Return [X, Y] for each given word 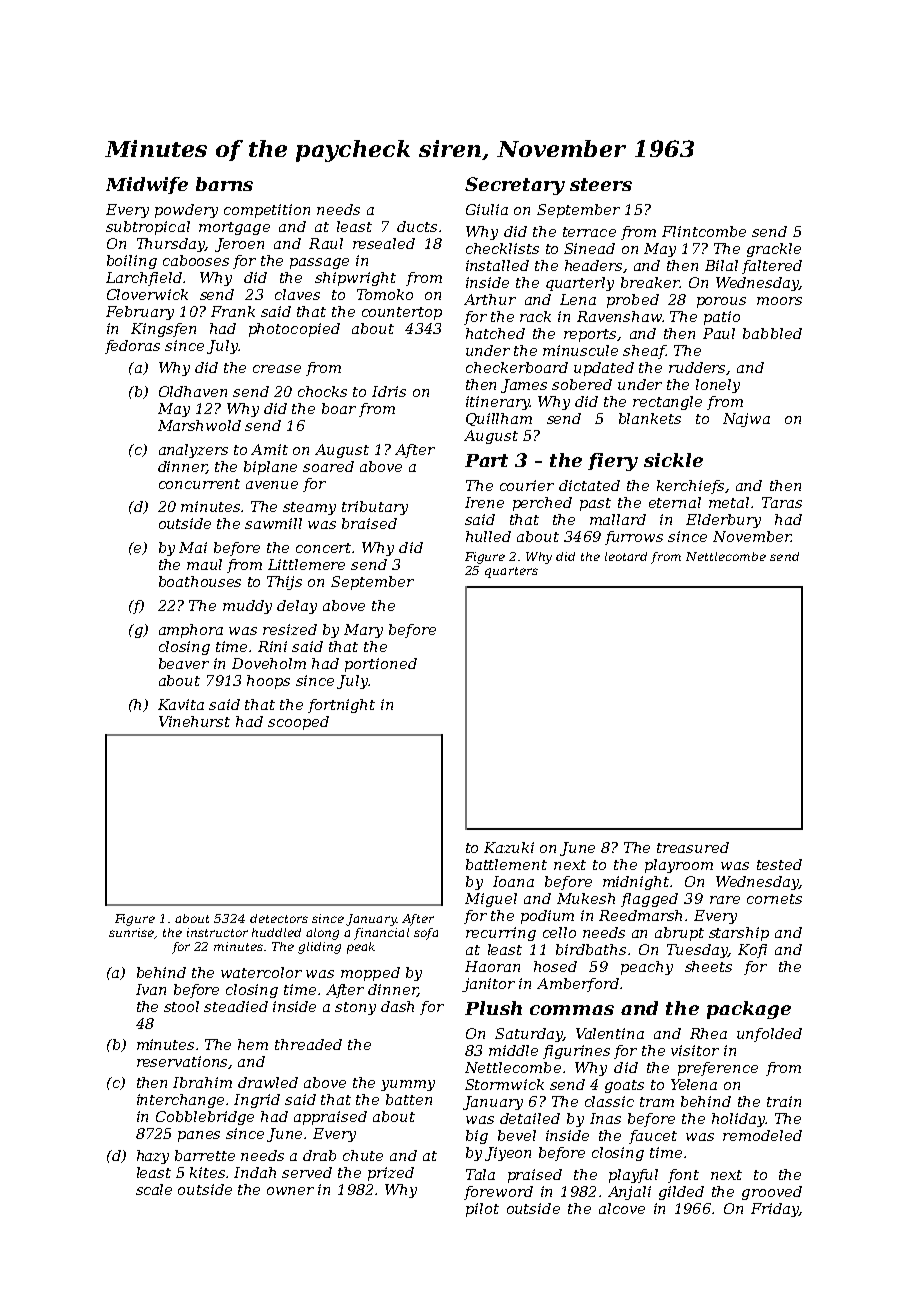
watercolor [261, 972]
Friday [775, 1210]
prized [391, 1174]
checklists [502, 248]
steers [601, 184]
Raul [326, 243]
